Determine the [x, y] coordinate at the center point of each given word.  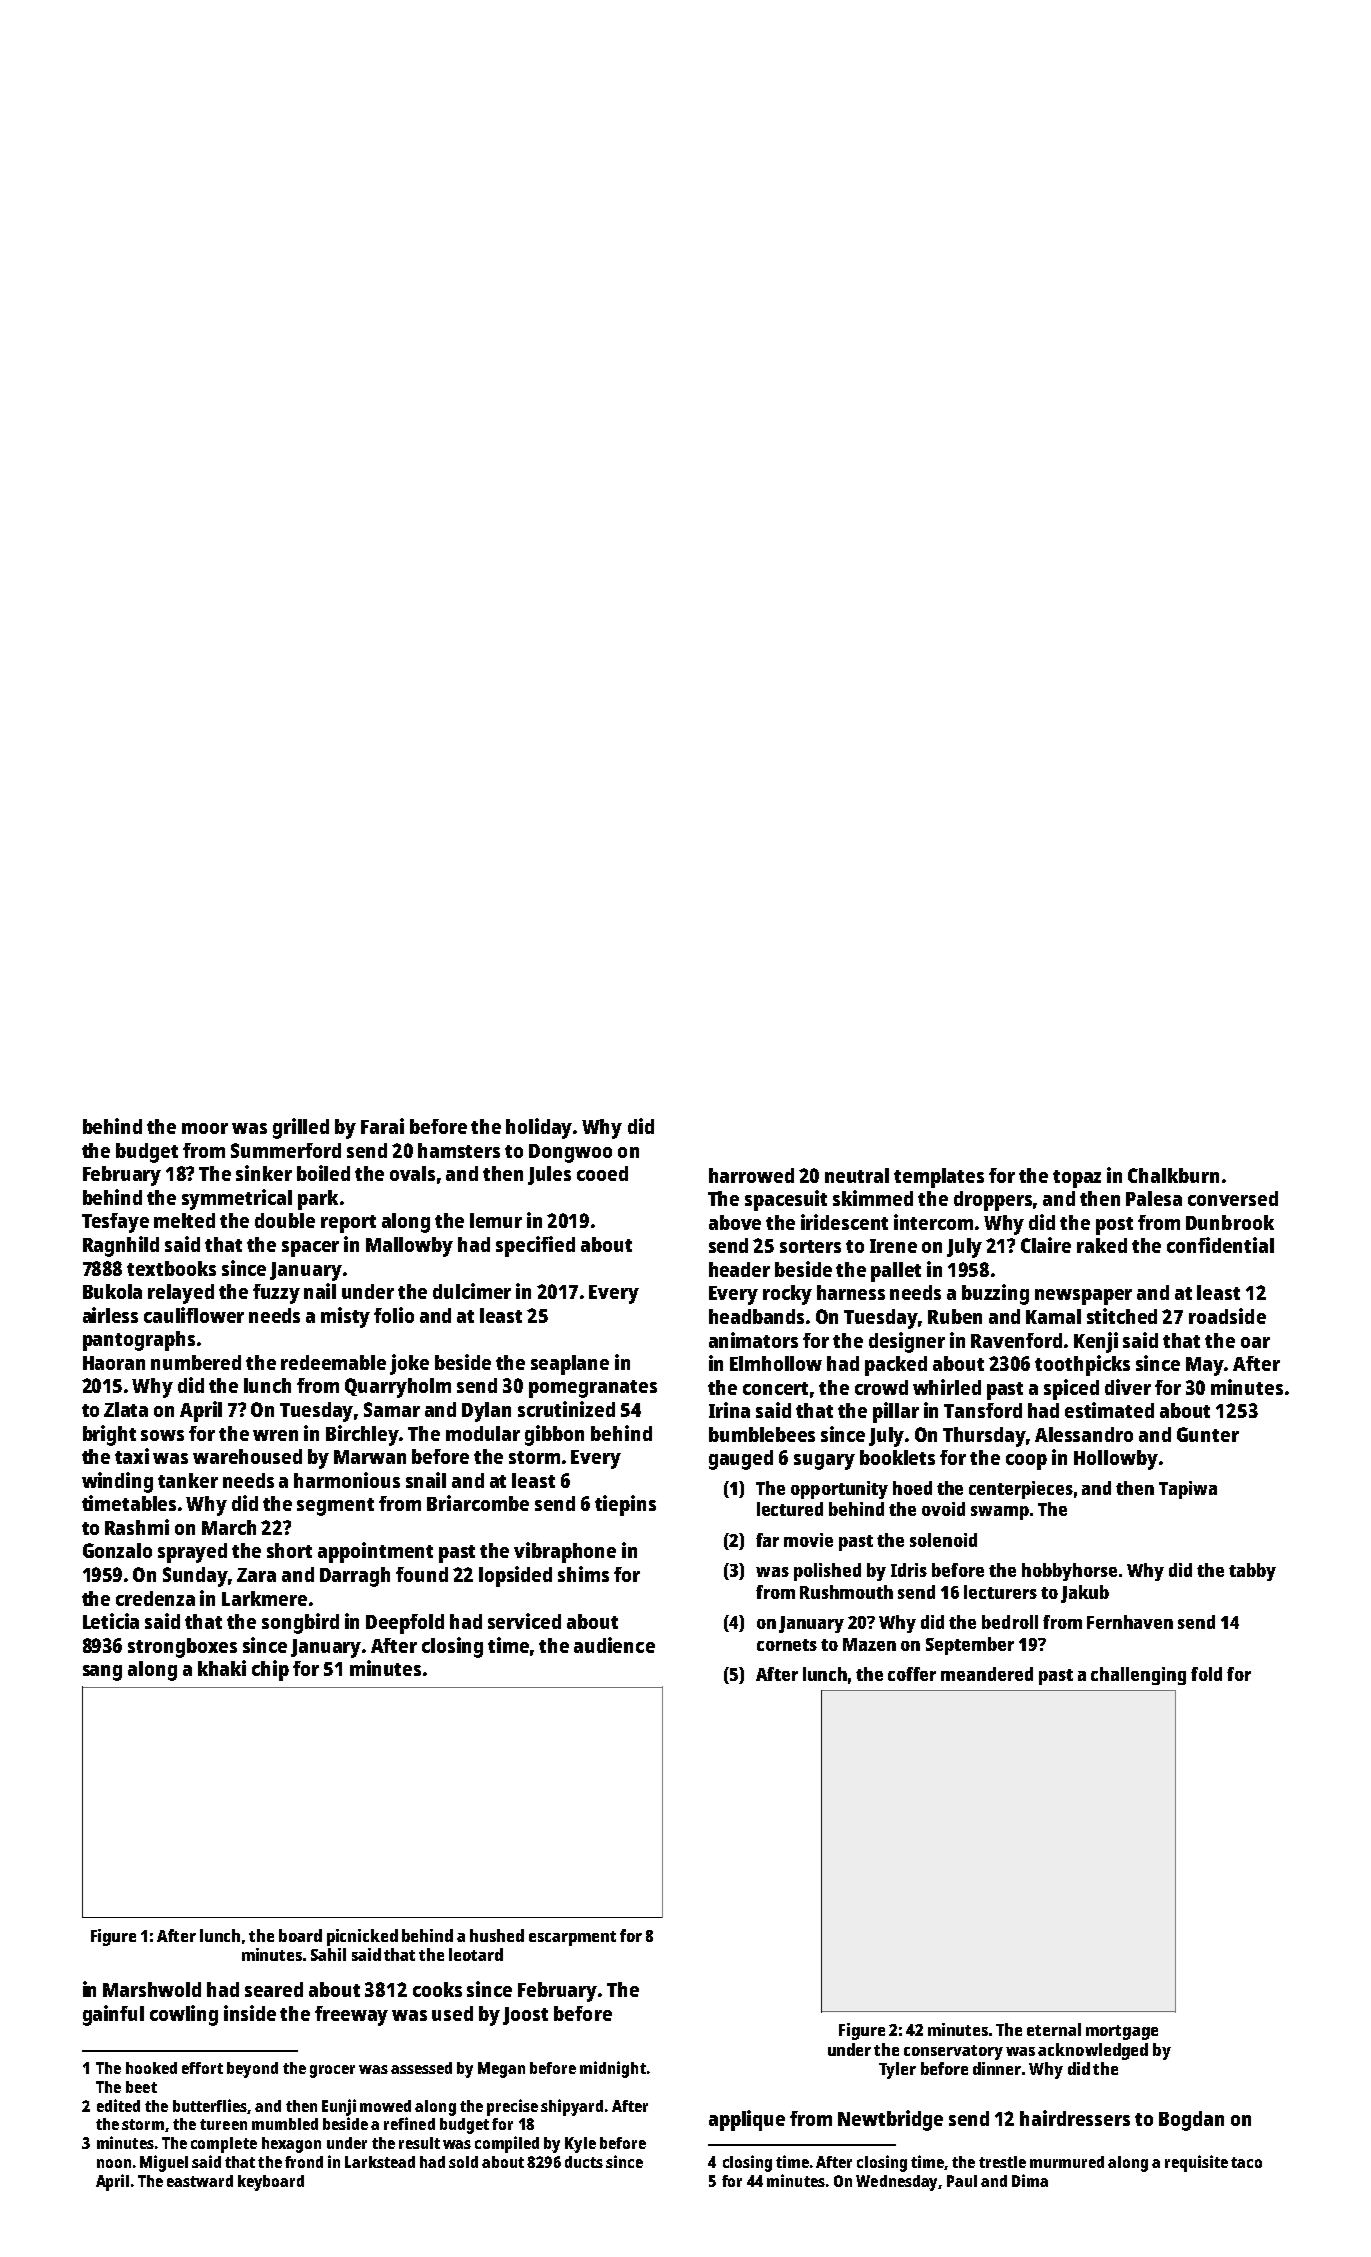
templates [939, 1178]
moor [205, 1128]
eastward [200, 2181]
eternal [1054, 2029]
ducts [584, 2162]
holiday [539, 1128]
